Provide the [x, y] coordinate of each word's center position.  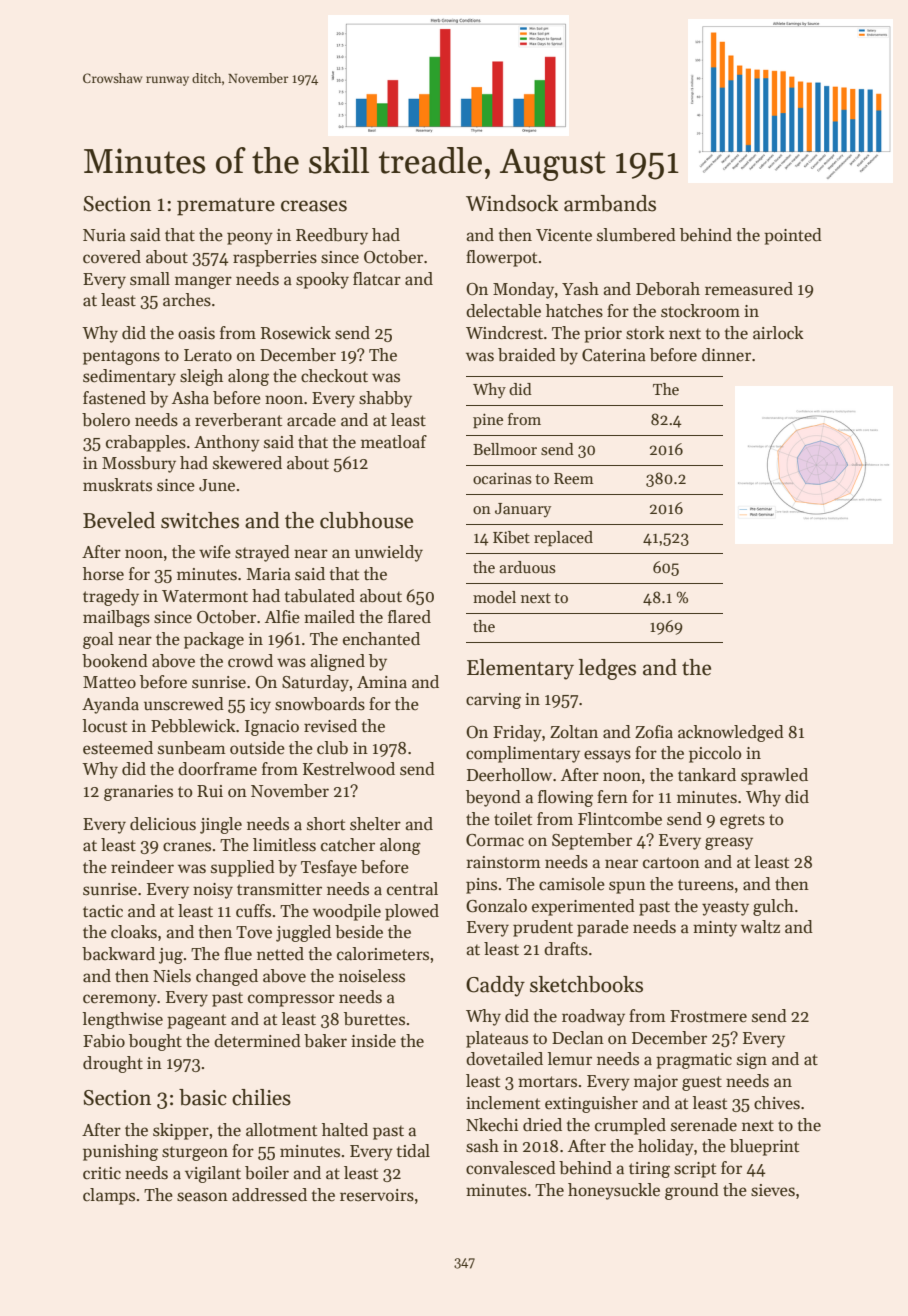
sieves [773, 1190]
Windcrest [504, 333]
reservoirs [377, 1195]
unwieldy [389, 553]
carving [493, 701]
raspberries [275, 258]
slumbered [636, 235]
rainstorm [503, 862]
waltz [760, 926]
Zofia [654, 732]
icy [260, 706]
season [202, 1197]
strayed [262, 553]
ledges [607, 669]
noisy [213, 891]
